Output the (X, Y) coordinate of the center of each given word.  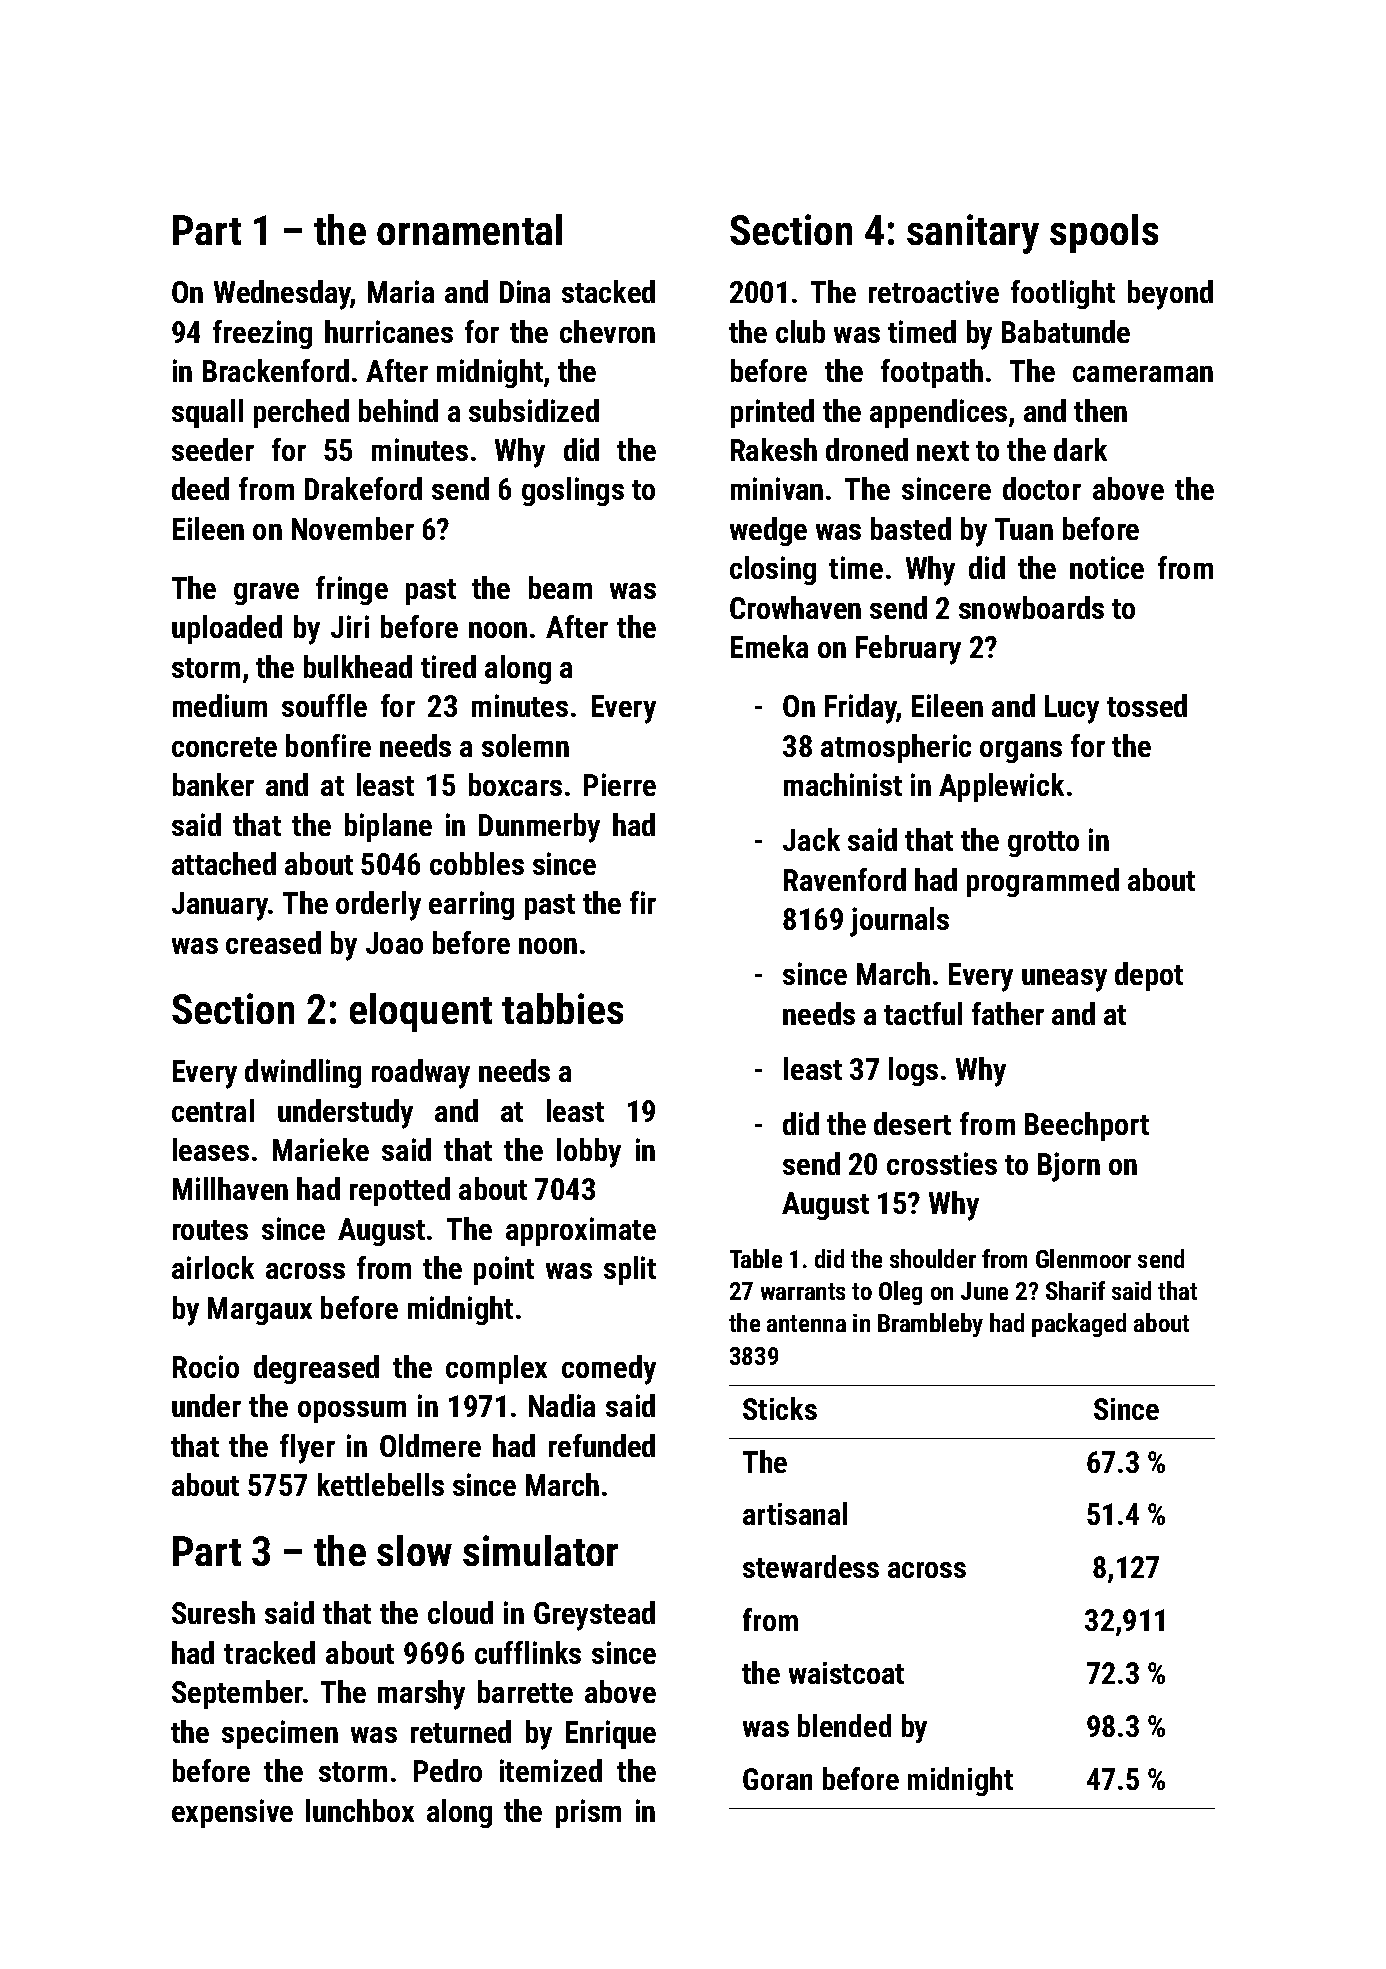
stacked (608, 291)
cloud (460, 1612)
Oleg (900, 1293)
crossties (942, 1163)
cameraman (1143, 374)
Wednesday (282, 295)
